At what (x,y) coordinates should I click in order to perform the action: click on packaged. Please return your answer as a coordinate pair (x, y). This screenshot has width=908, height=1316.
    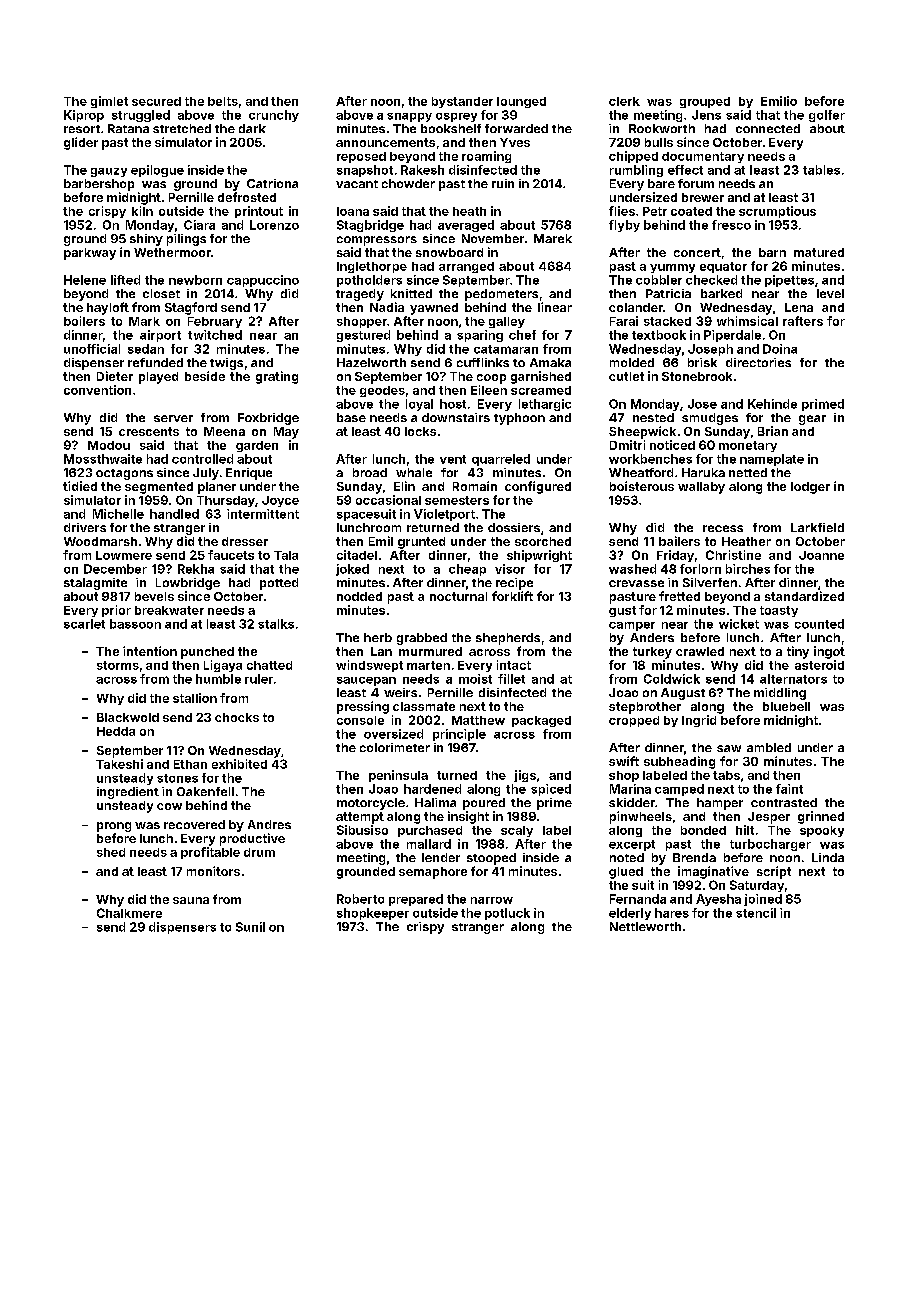
    Looking at the image, I should click on (541, 721).
